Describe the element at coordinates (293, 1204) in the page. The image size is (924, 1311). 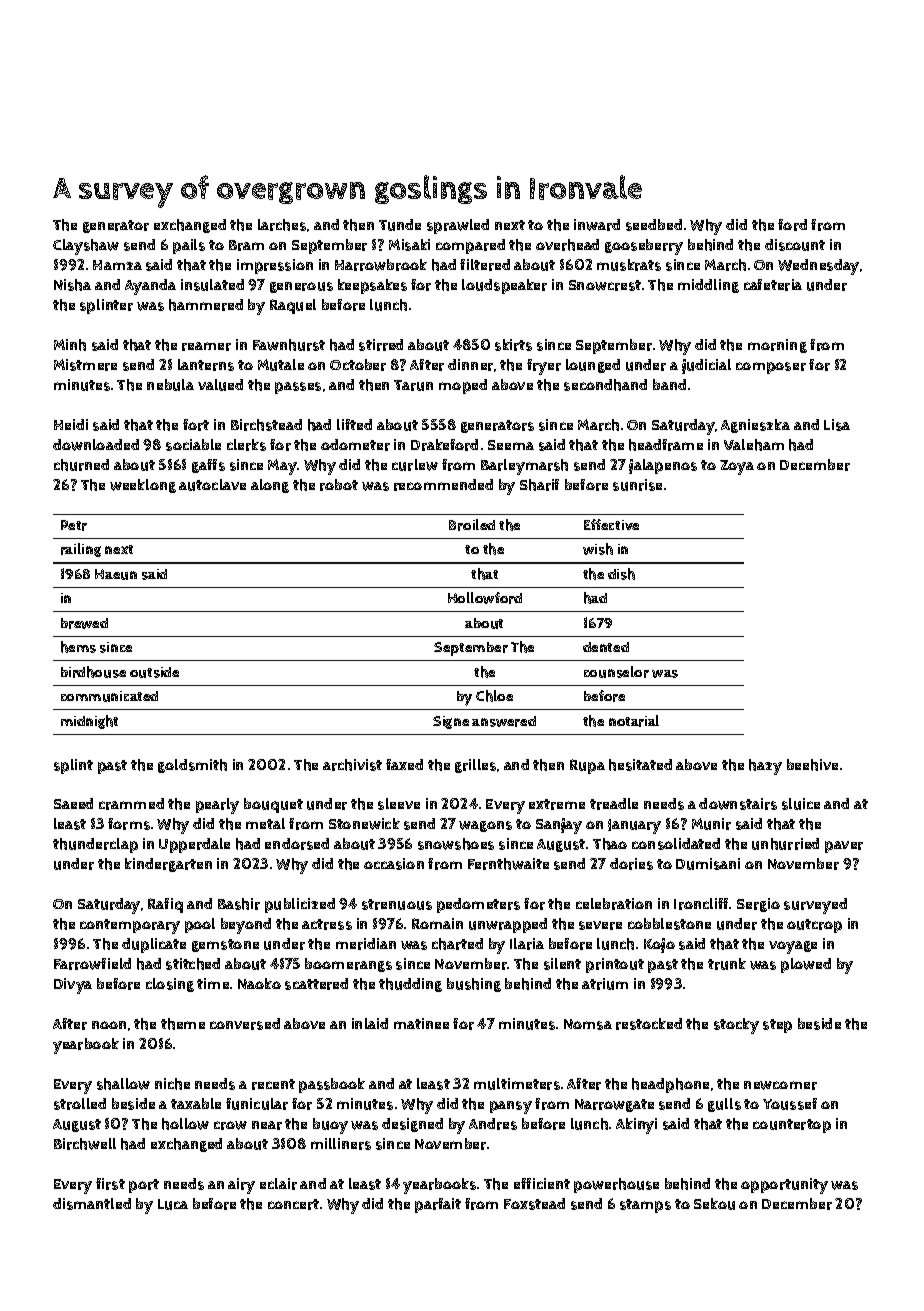
I see `concert` at that location.
